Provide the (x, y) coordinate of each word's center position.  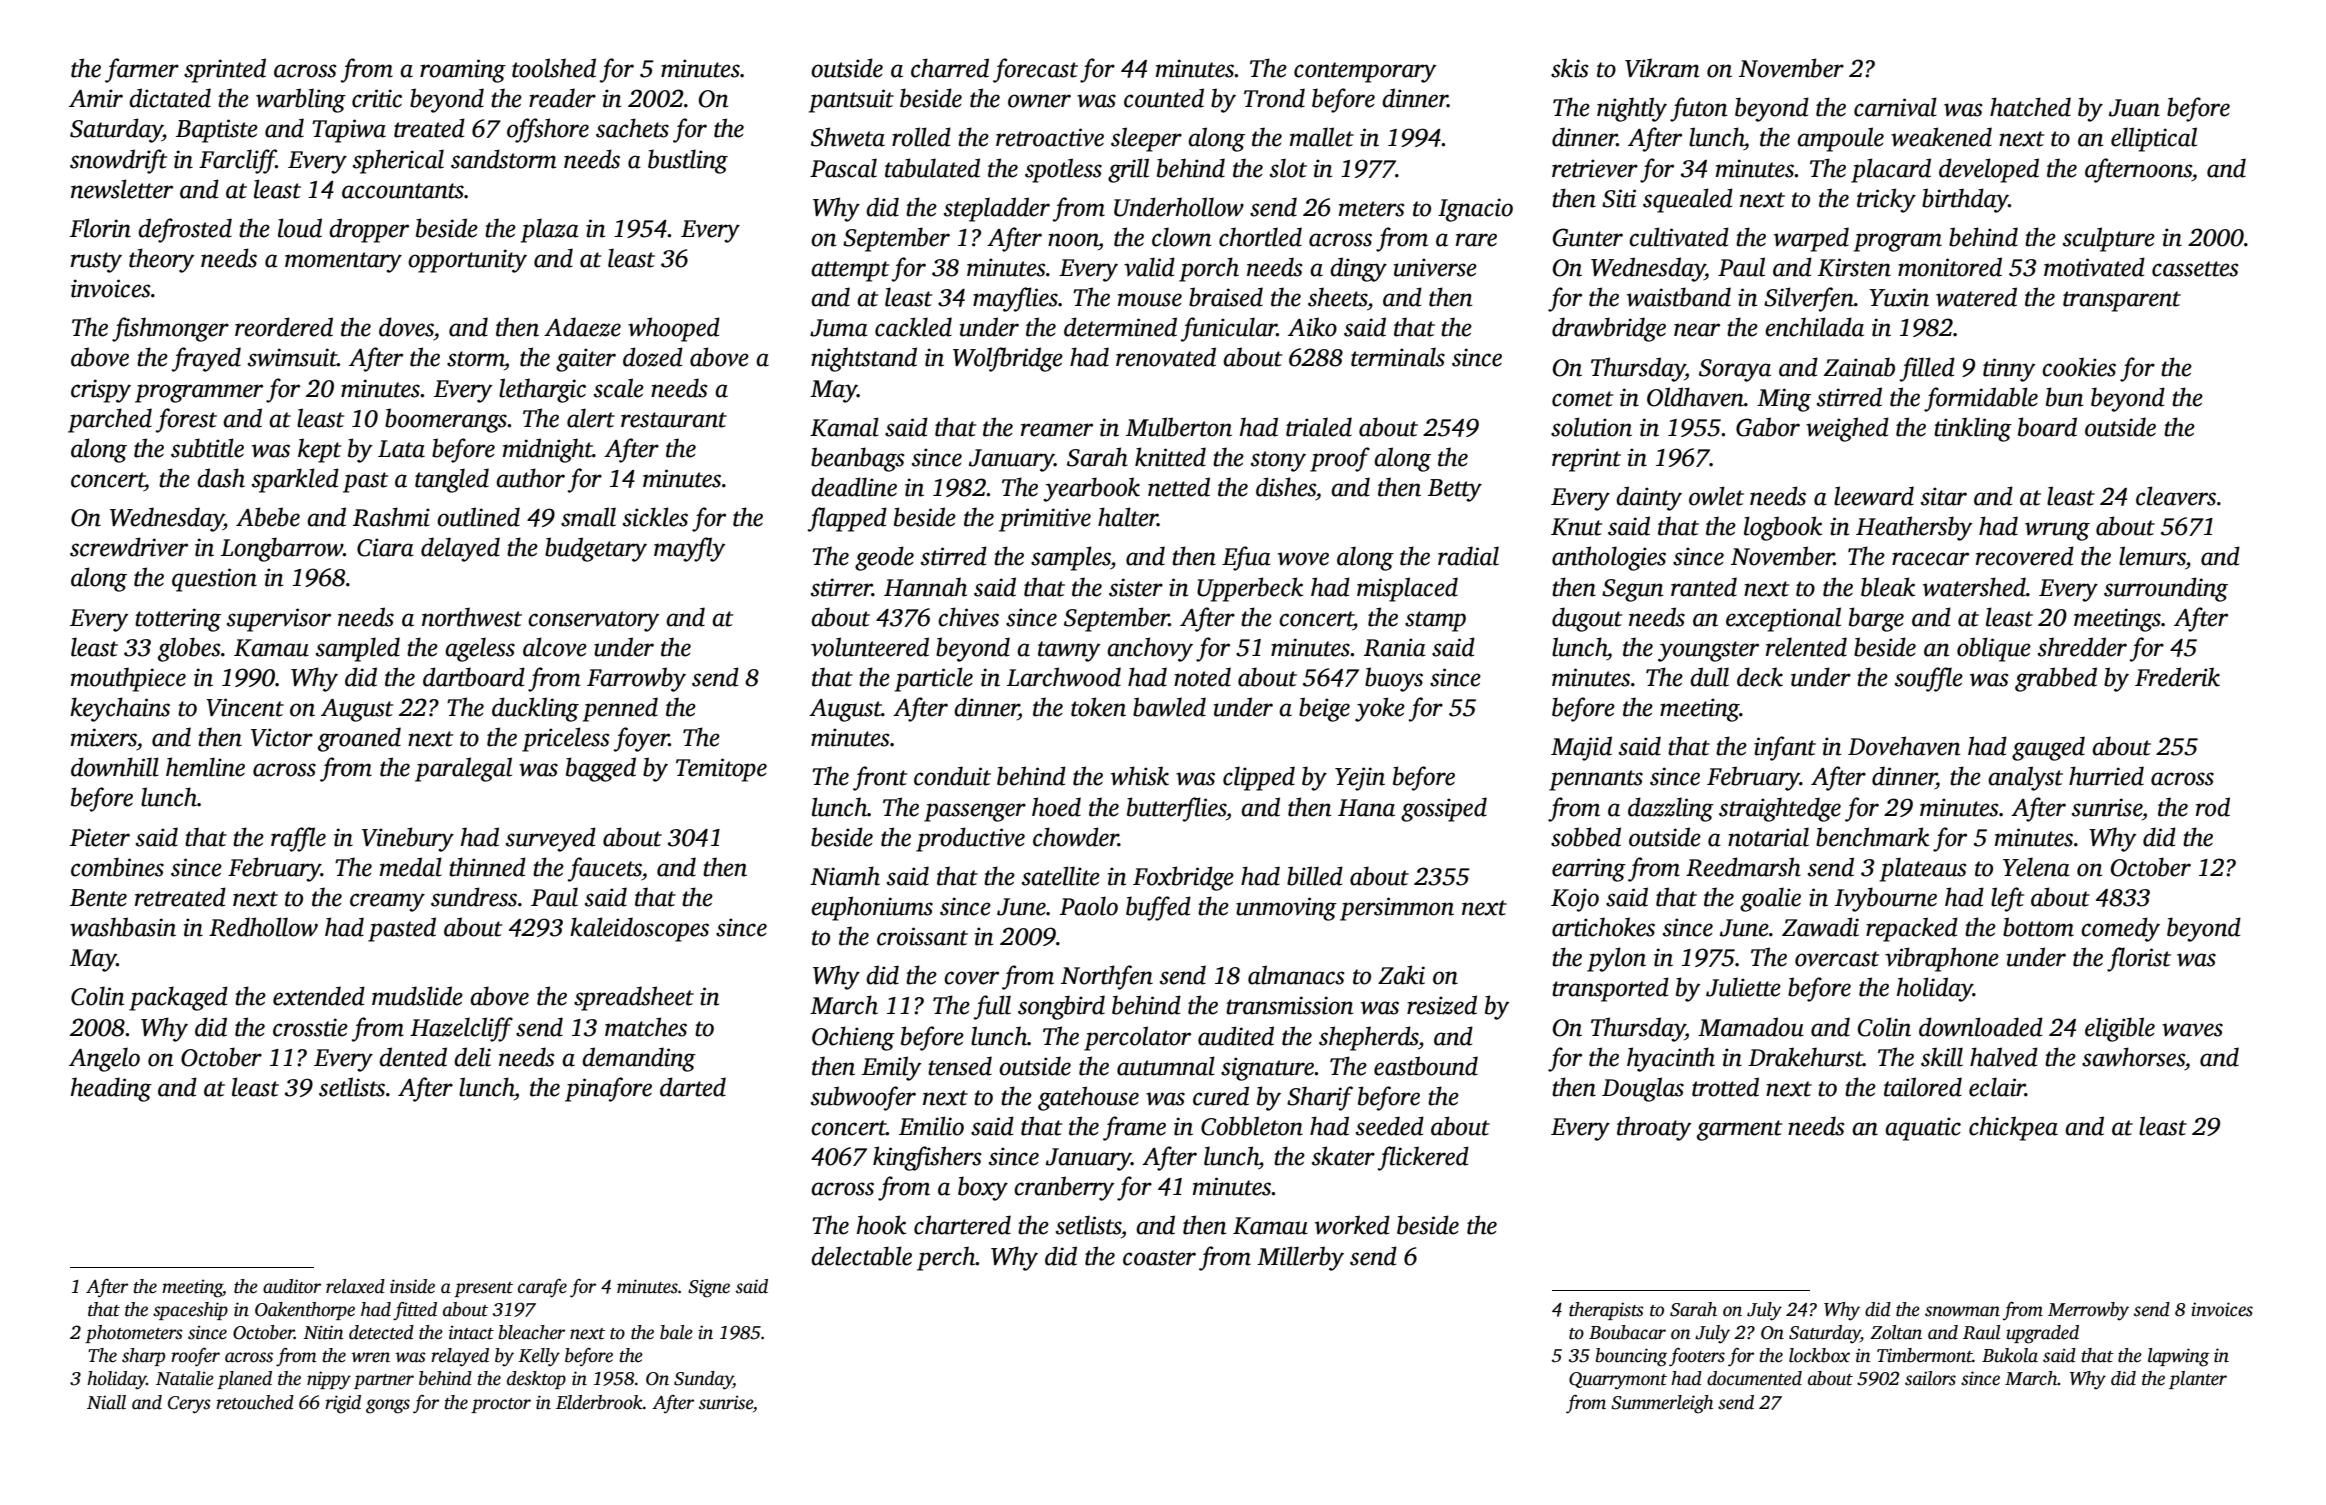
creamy (387, 902)
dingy (1358, 269)
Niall (106, 1402)
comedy (2120, 929)
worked (1352, 1225)
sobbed (1586, 837)
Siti (1619, 198)
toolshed (554, 68)
